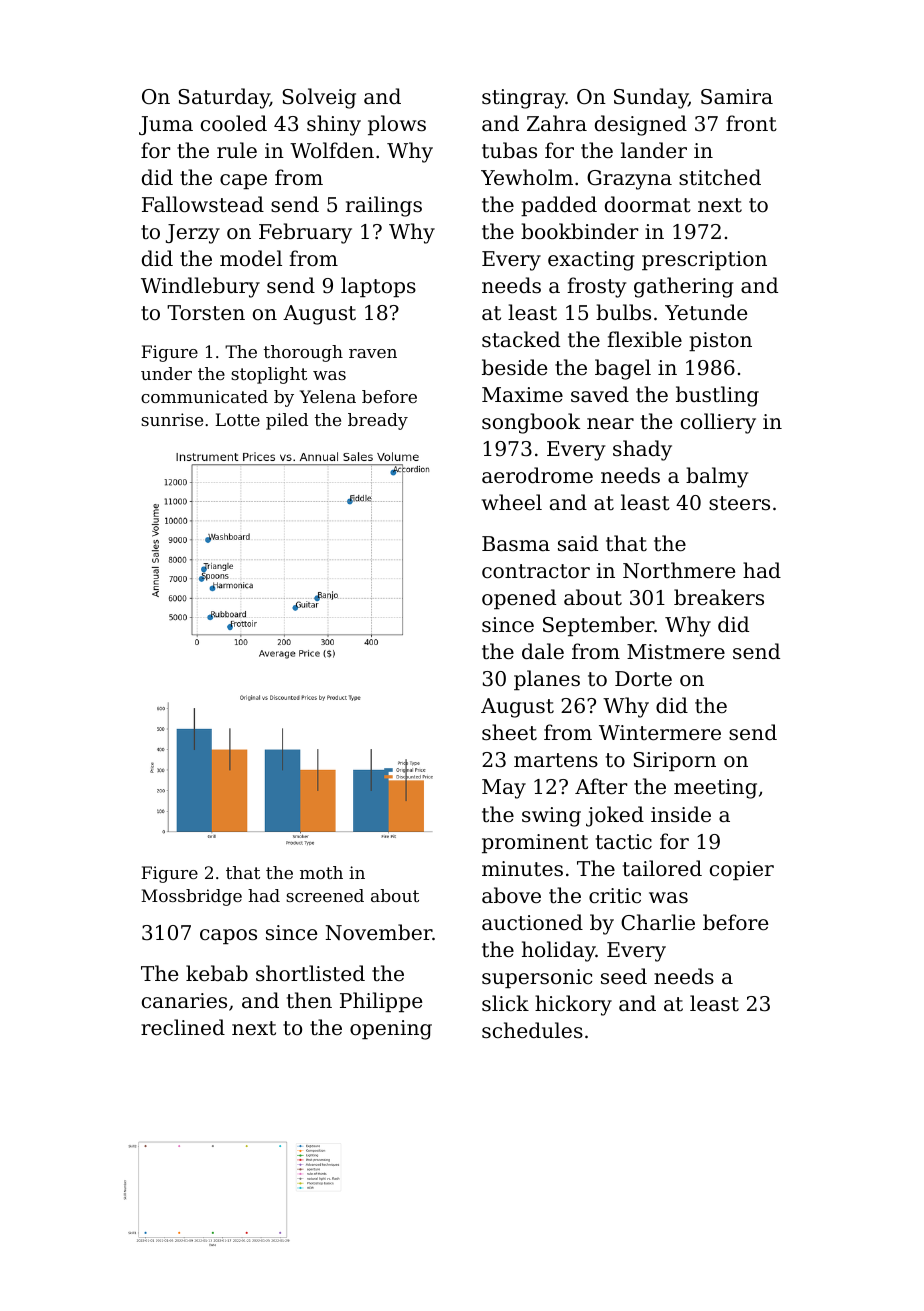 The width and height of the image is (924, 1311). What do you see at coordinates (551, 817) in the image?
I see `swing` at bounding box center [551, 817].
